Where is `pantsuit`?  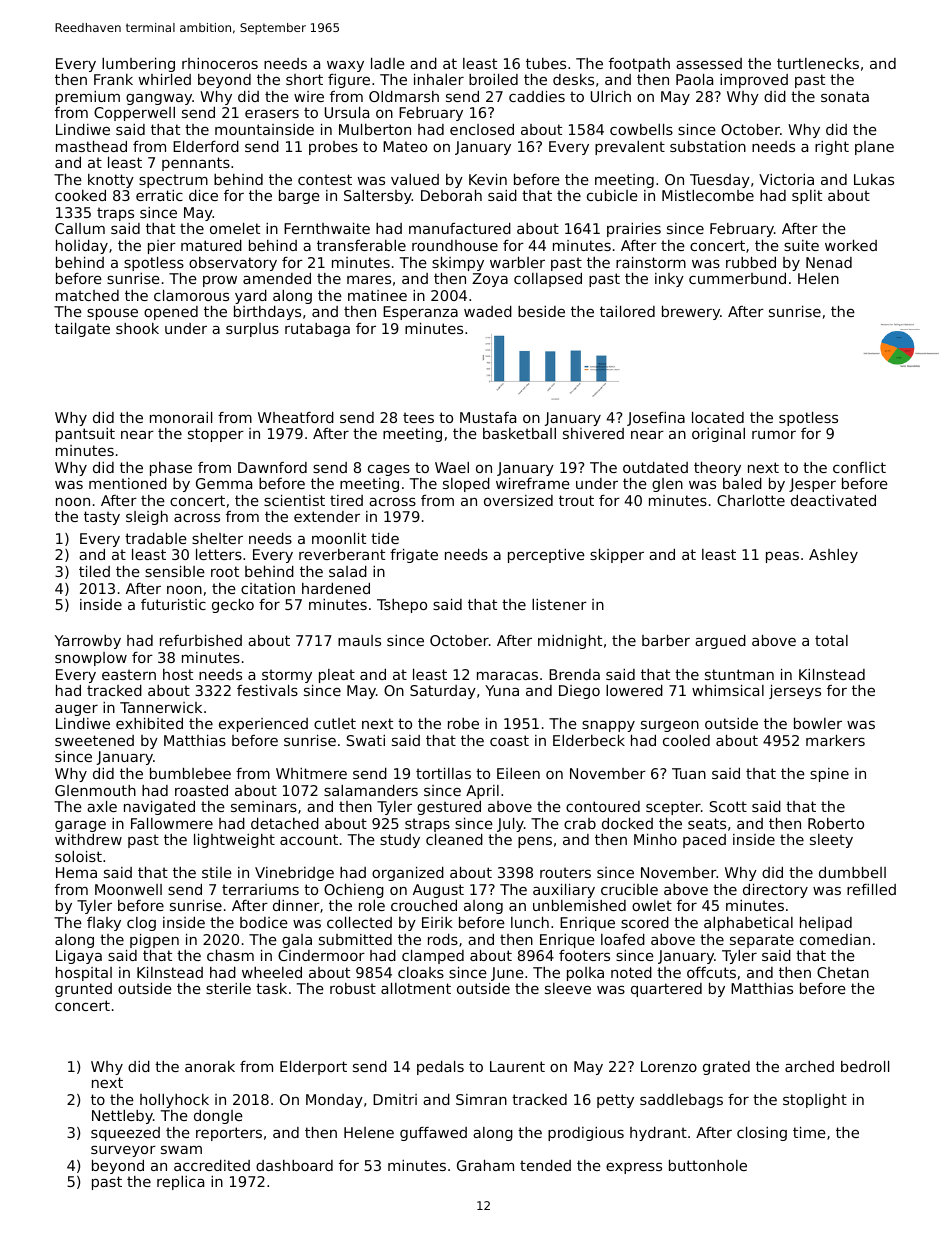 pantsuit is located at coordinates (85, 435).
